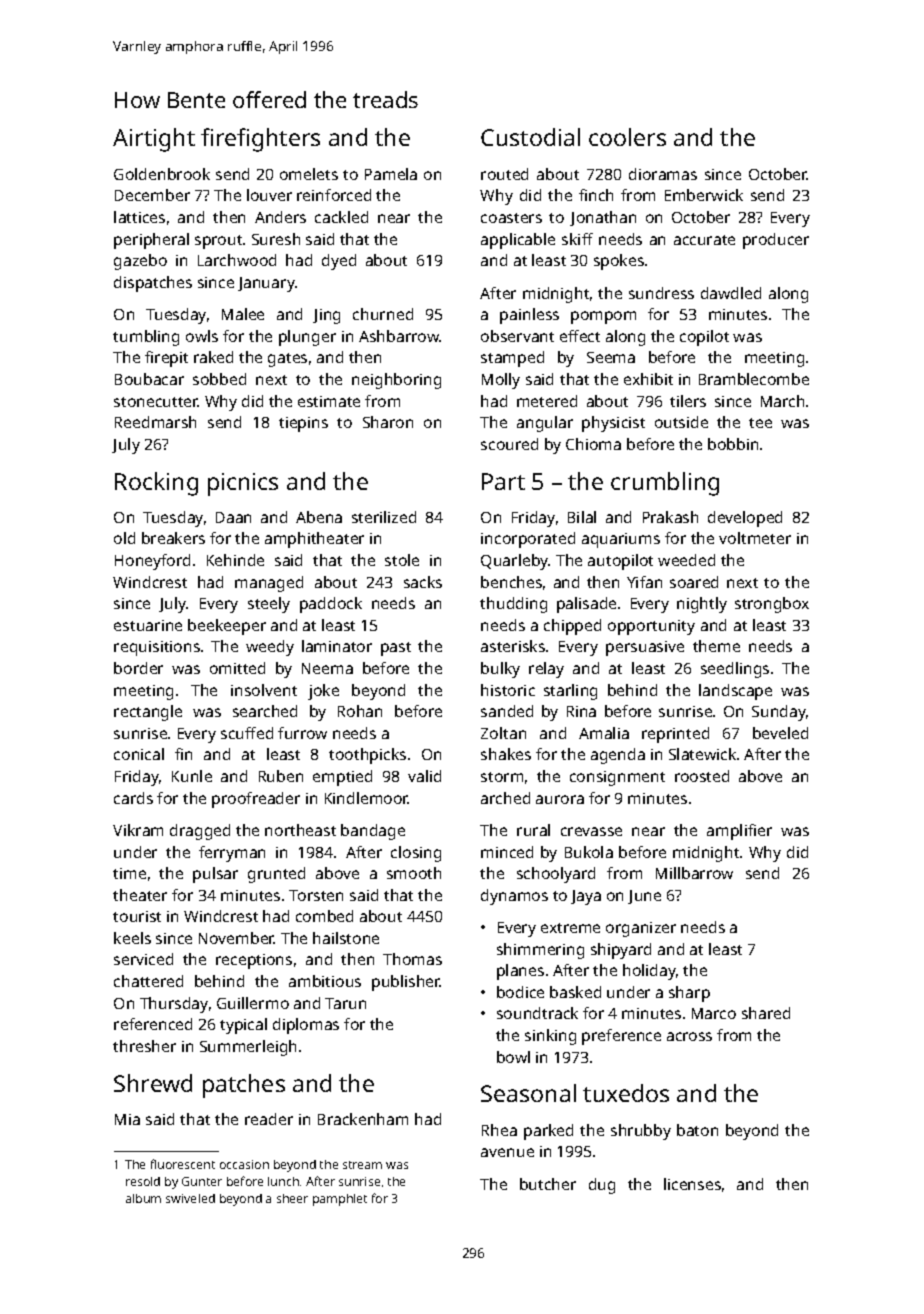 This image has width=924, height=1314. What do you see at coordinates (779, 713) in the image?
I see `Sunday` at bounding box center [779, 713].
